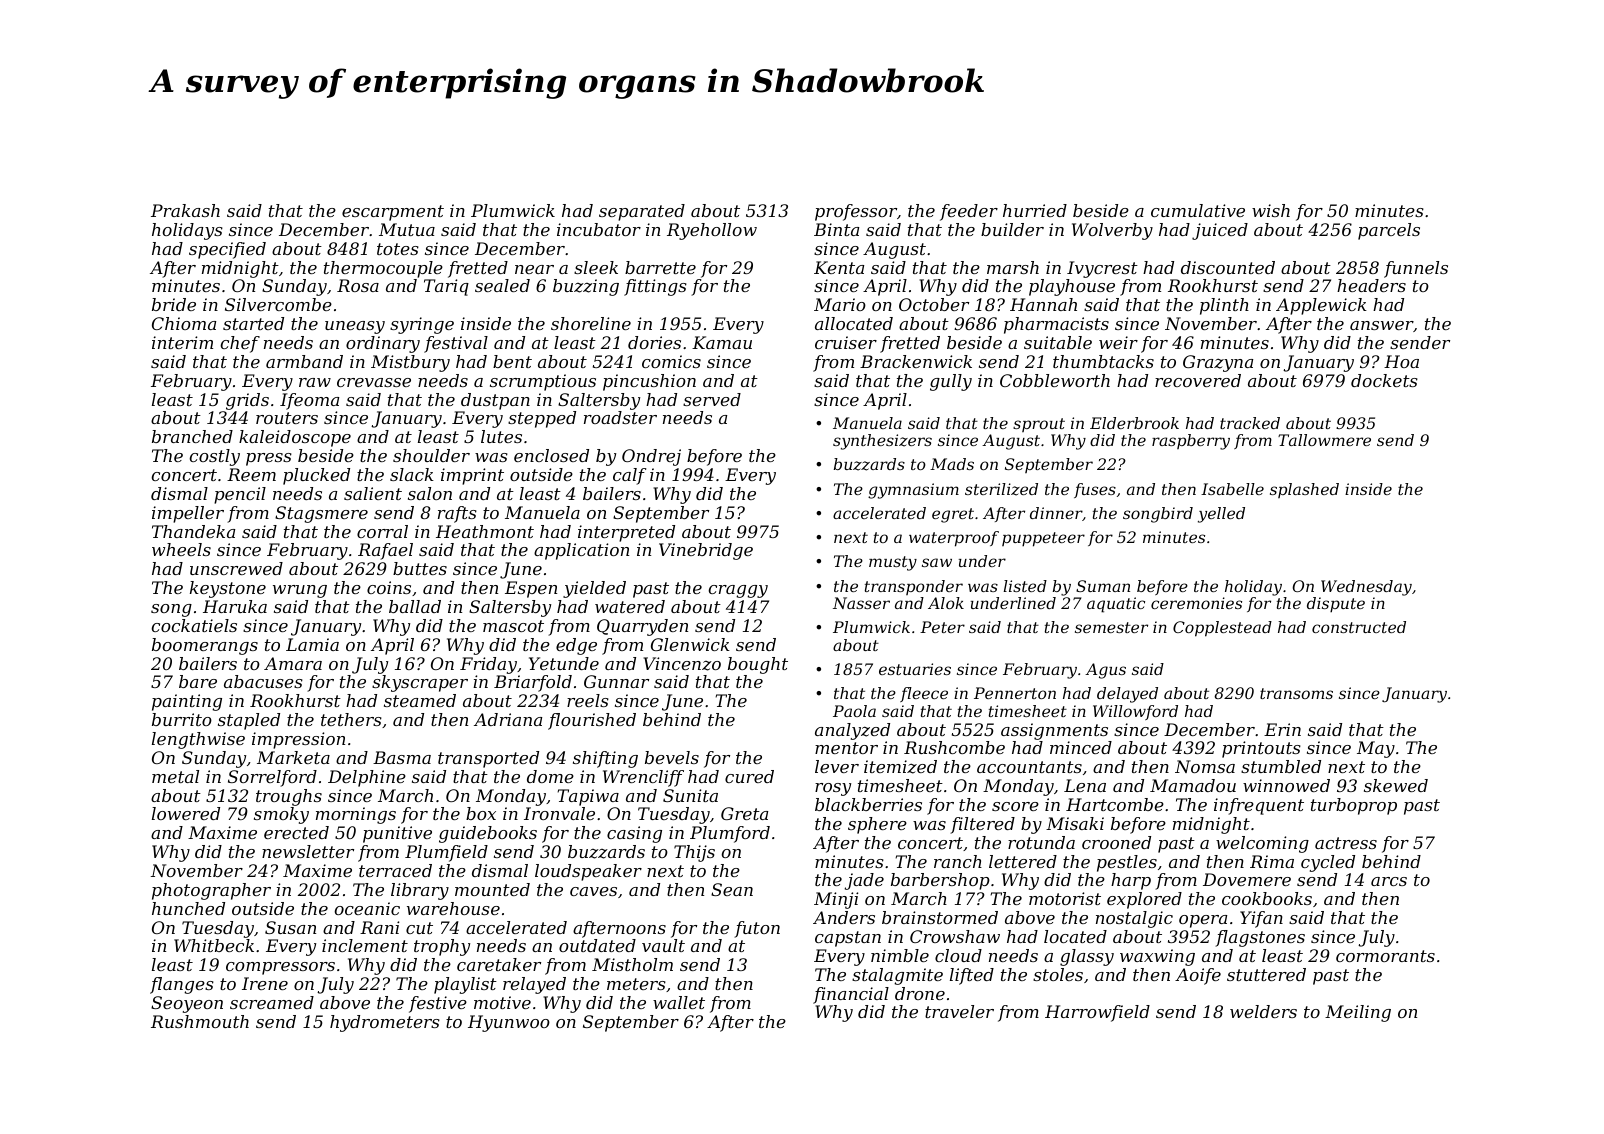 Image resolution: width=1604 pixels, height=1134 pixels. Describe the element at coordinates (379, 927) in the document. I see `Rani` at that location.
